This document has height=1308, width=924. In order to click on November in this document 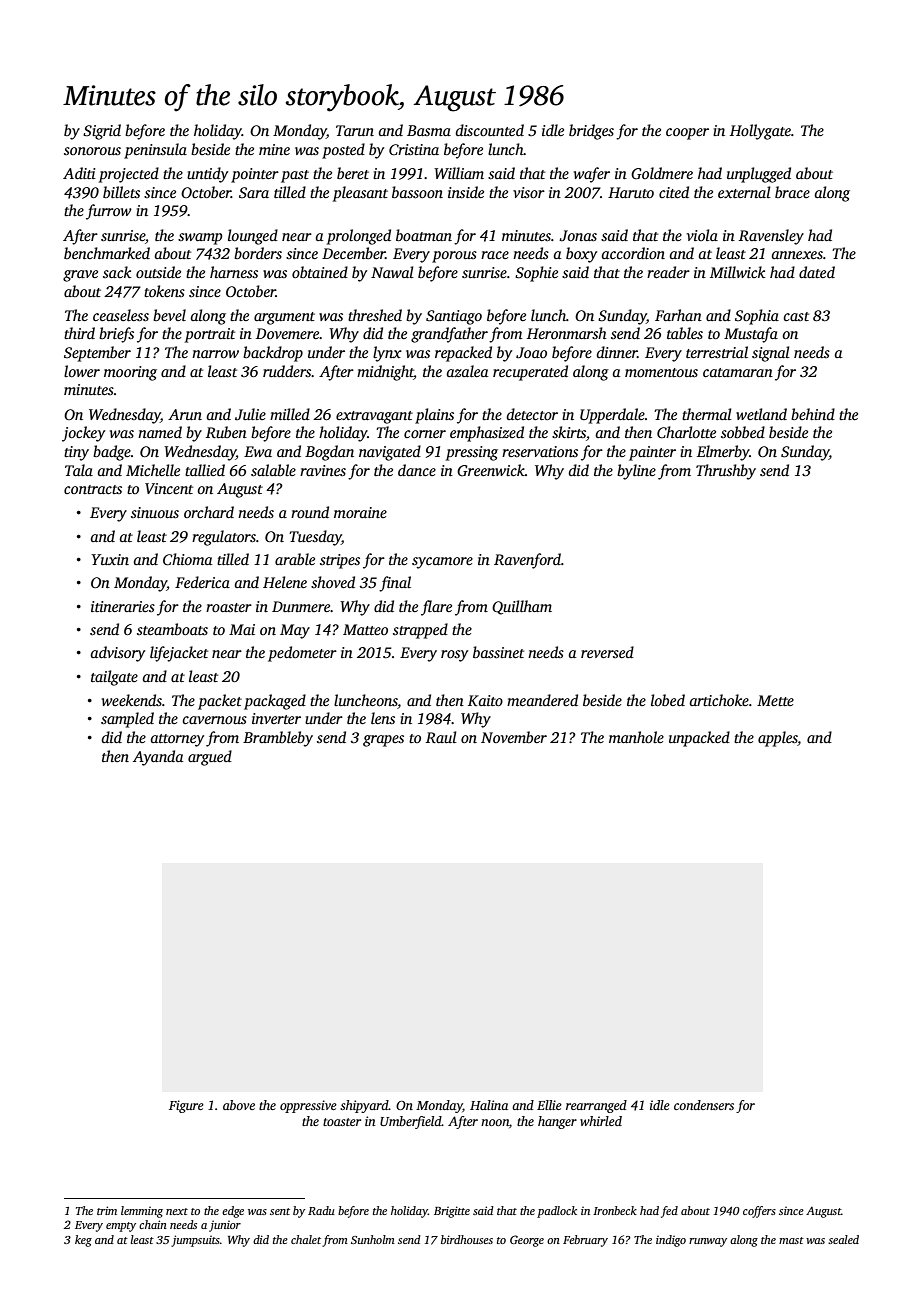, I will do `click(514, 737)`.
